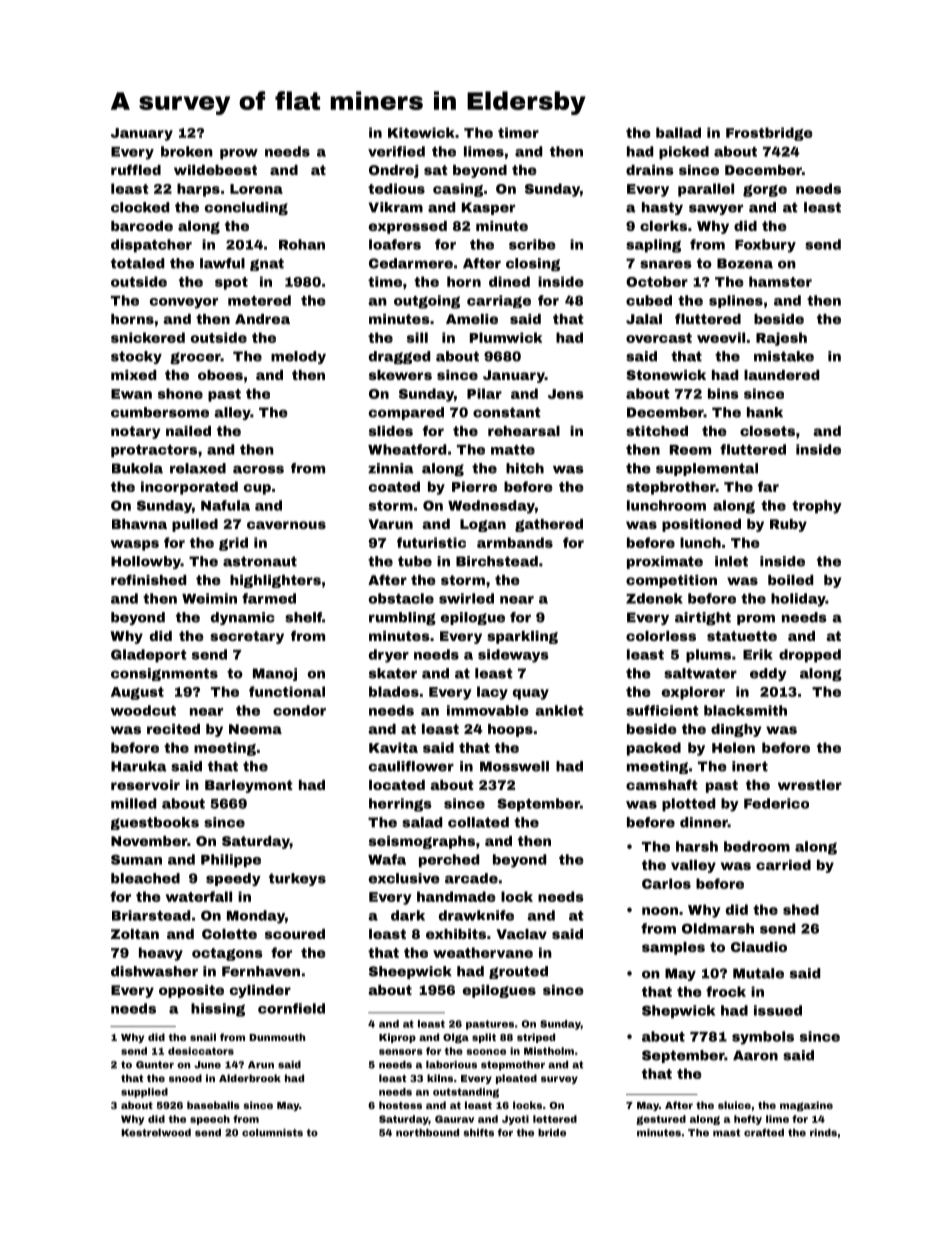 The width and height of the screenshot is (952, 1233). What do you see at coordinates (275, 674) in the screenshot?
I see `Manoj` at bounding box center [275, 674].
